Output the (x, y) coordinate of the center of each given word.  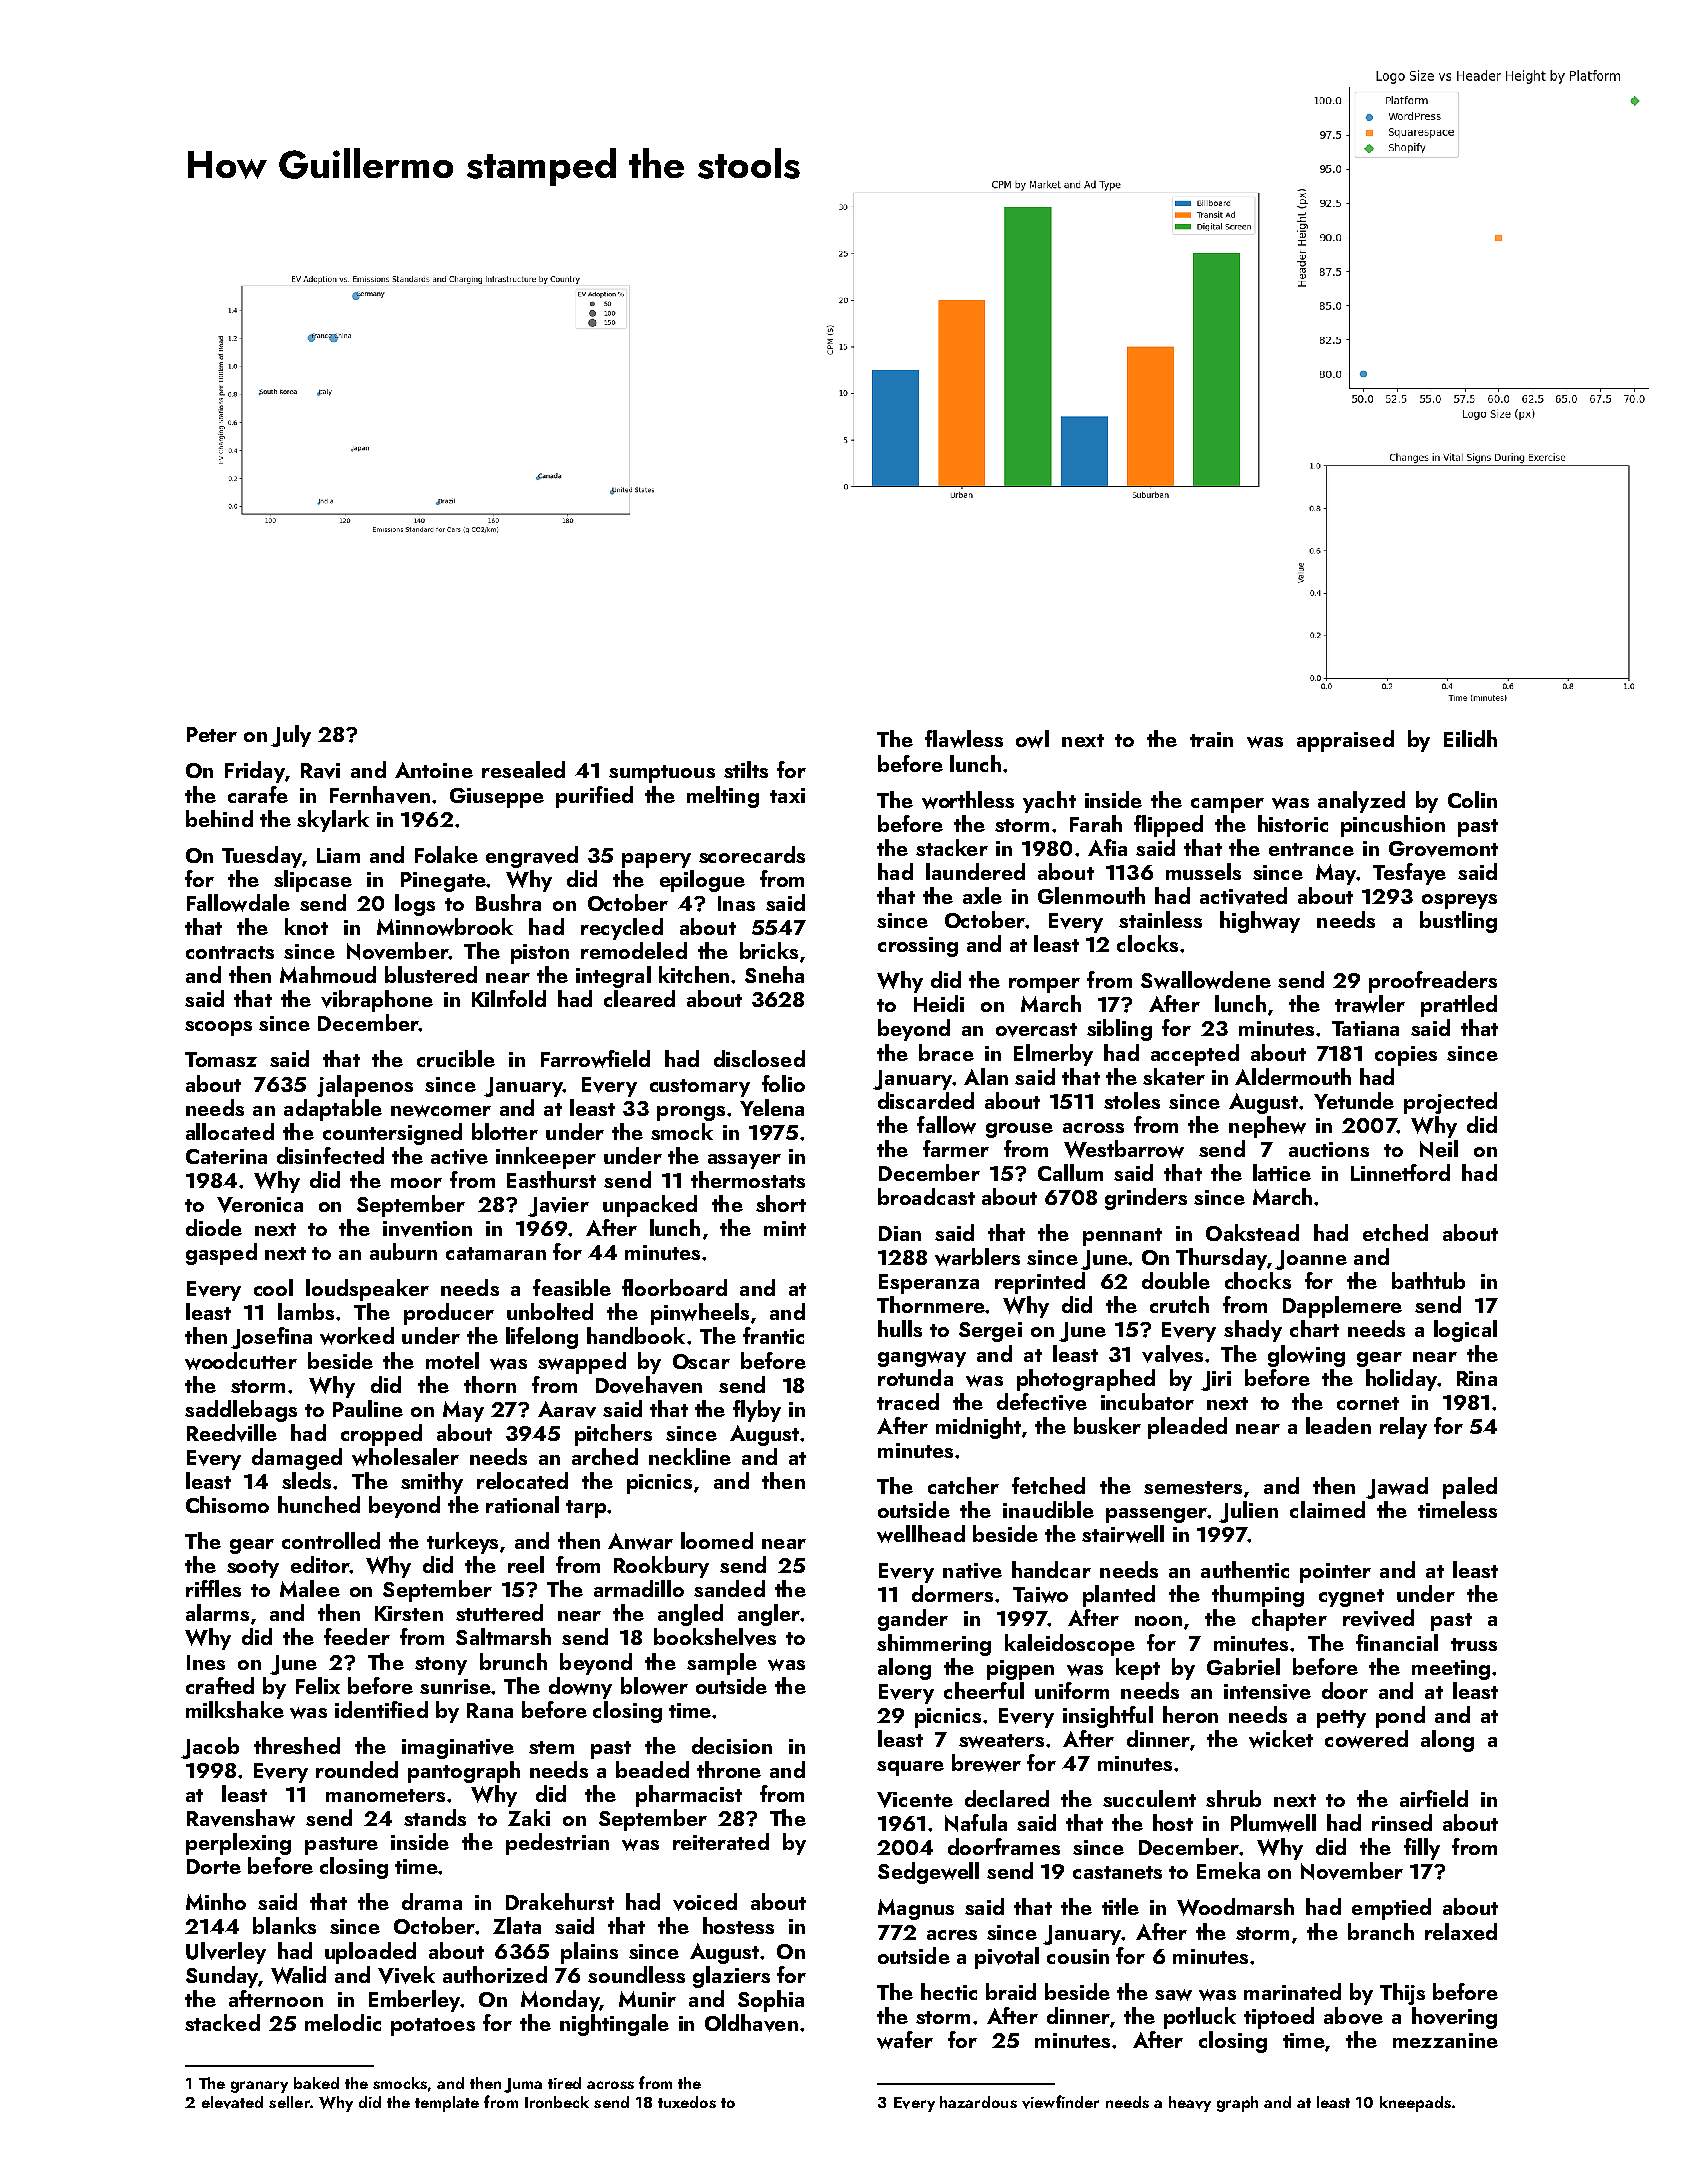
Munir (647, 1999)
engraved (532, 857)
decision (732, 1745)
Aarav (567, 1409)
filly (1422, 1849)
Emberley (415, 2001)
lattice (1282, 1172)
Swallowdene (1206, 980)
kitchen (694, 974)
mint (785, 1228)
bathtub (1428, 1280)
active (459, 1157)
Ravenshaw (241, 1818)
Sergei (990, 1332)
